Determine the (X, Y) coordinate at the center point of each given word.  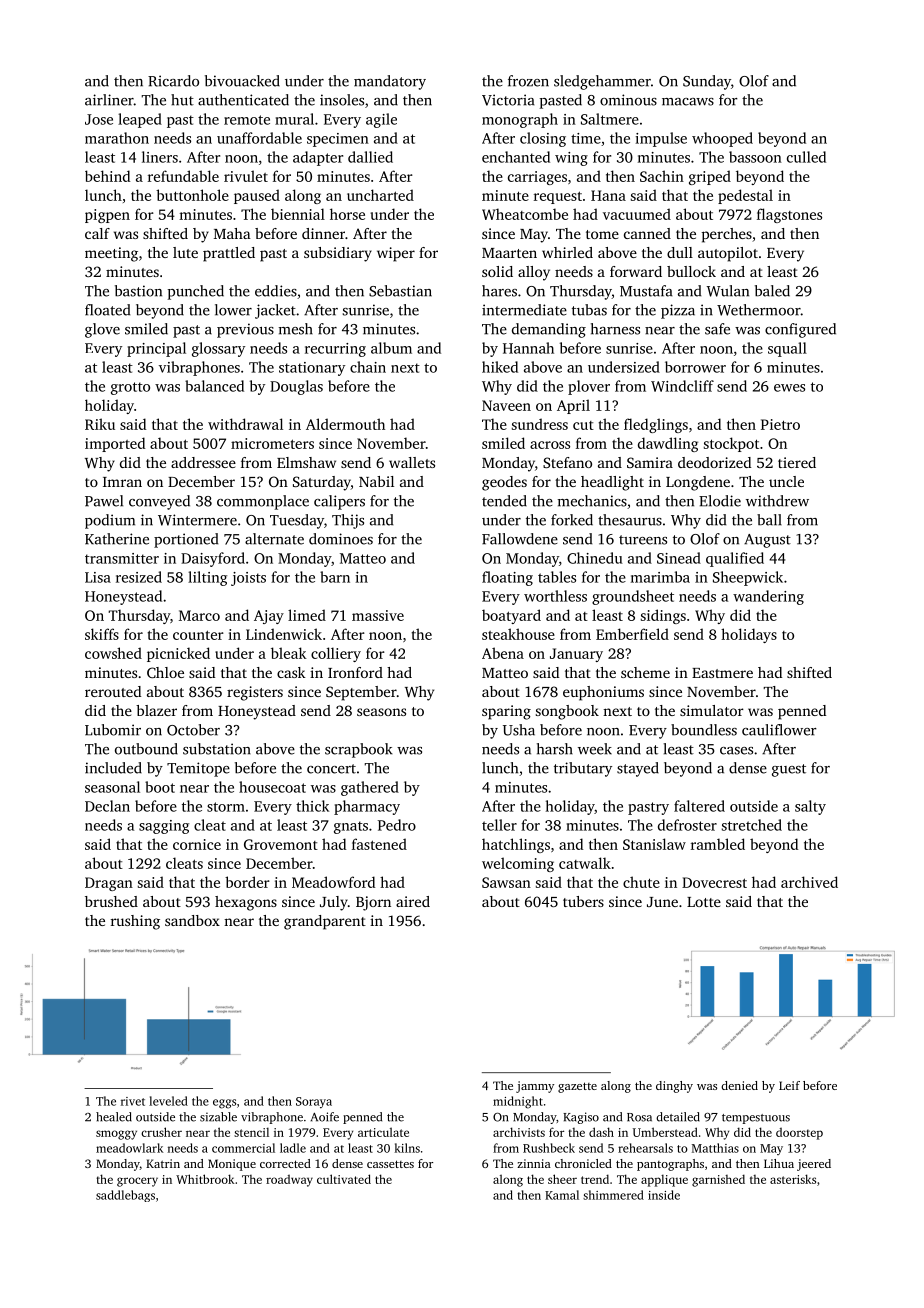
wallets (412, 462)
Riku (100, 424)
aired (413, 901)
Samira (650, 462)
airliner (109, 100)
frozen (528, 81)
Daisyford (213, 559)
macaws (688, 102)
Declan (107, 806)
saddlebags (125, 1196)
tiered (797, 462)
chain (368, 367)
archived (809, 882)
